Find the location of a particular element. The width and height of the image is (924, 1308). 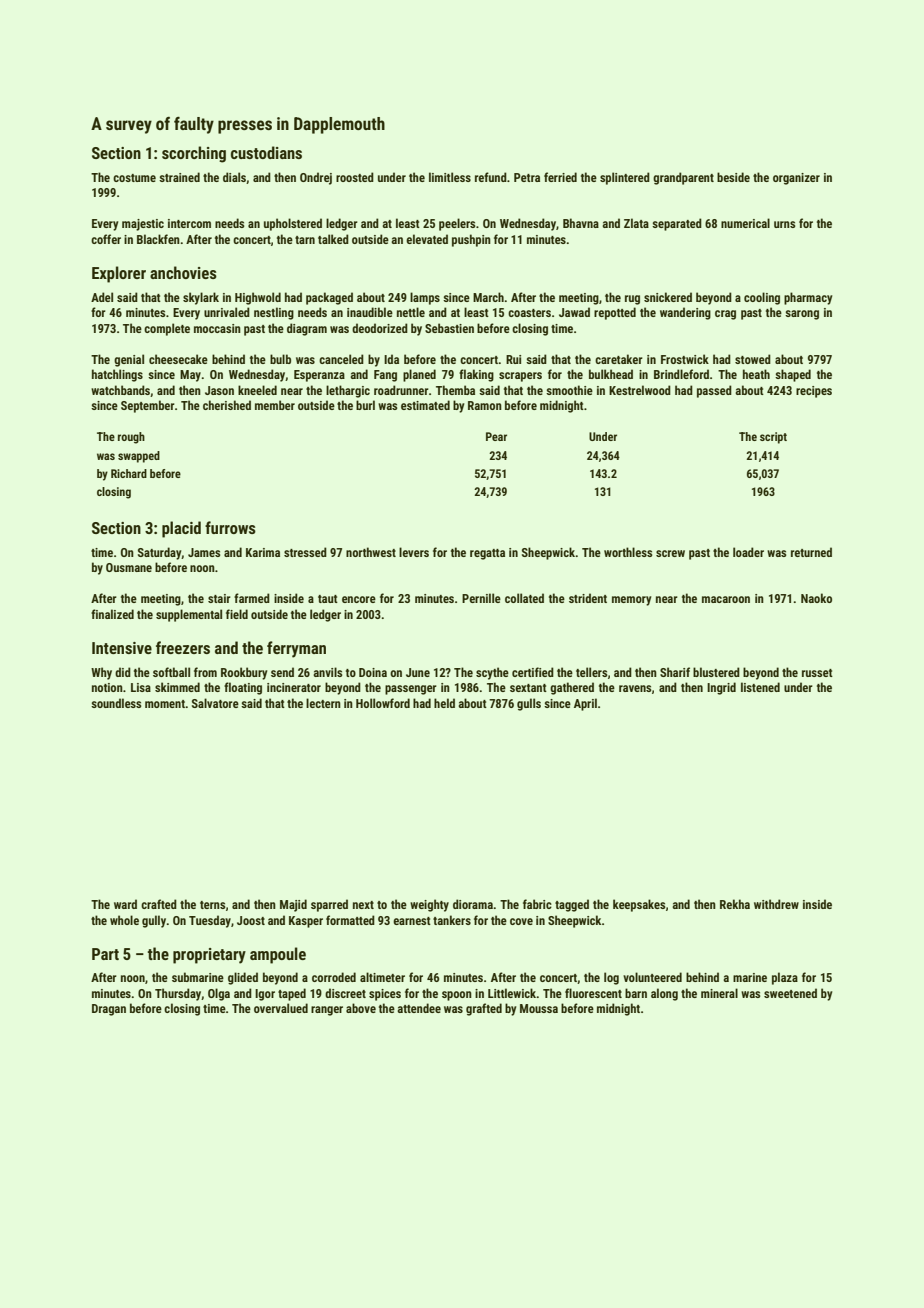

March is located at coordinates (488, 297).
